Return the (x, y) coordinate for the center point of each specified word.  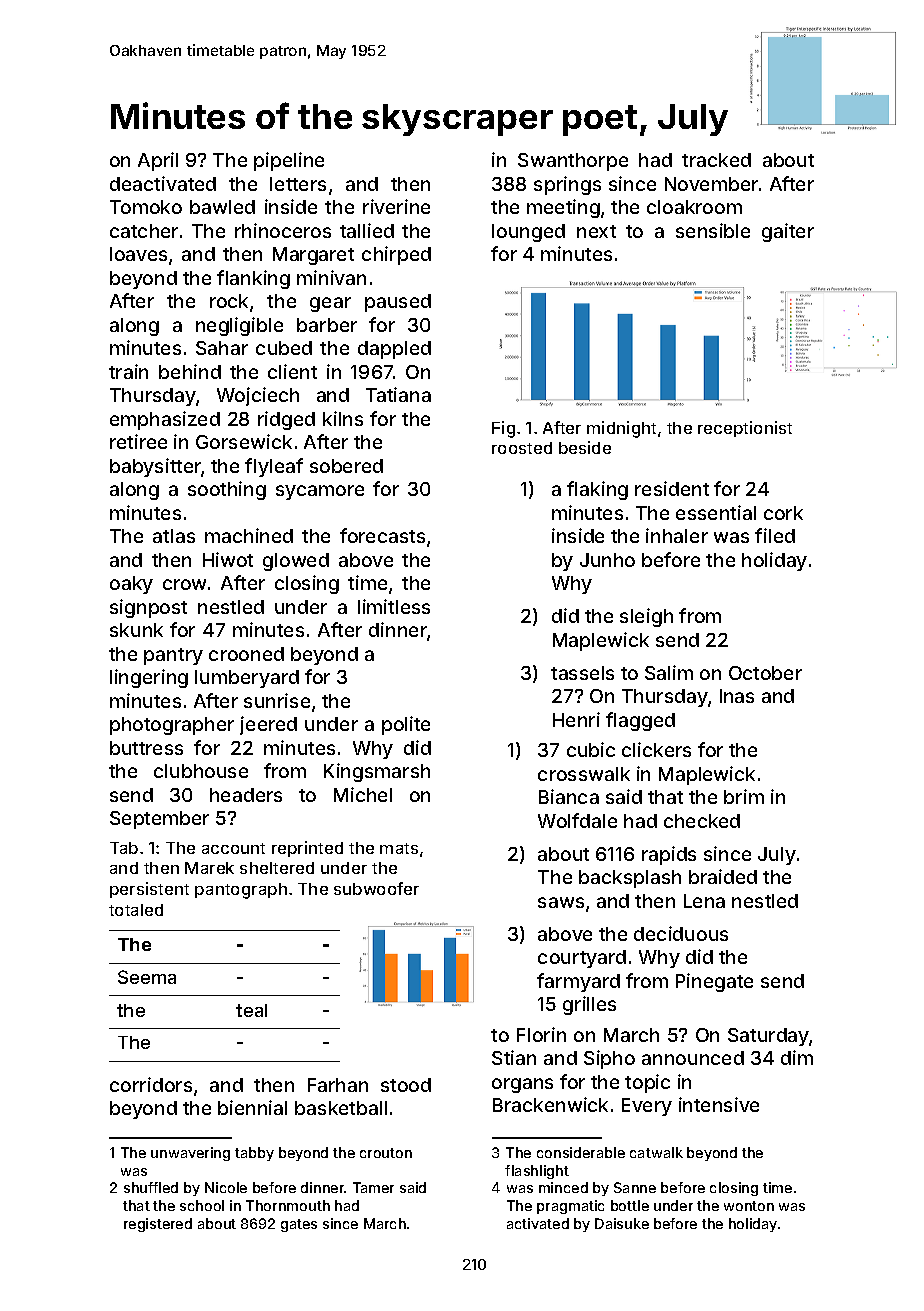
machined (249, 535)
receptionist (745, 429)
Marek (209, 868)
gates (299, 1225)
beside (585, 447)
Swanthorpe (573, 162)
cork (783, 513)
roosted (522, 448)
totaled (136, 910)
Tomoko (146, 207)
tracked (716, 160)
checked (702, 821)
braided (723, 876)
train (128, 371)
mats (399, 848)
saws (561, 902)
